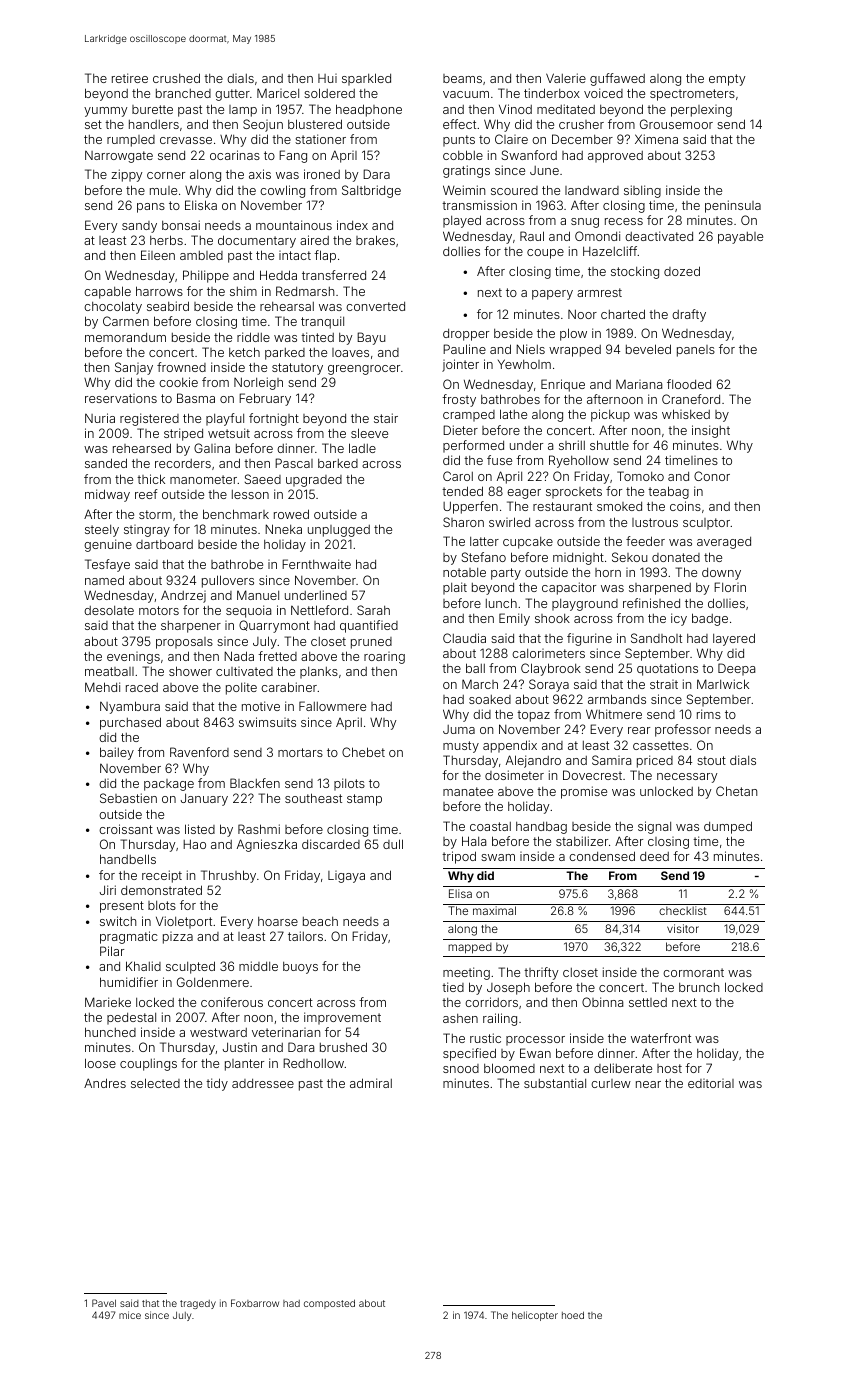  Describe the element at coordinates (109, 610) in the screenshot. I see `desolate` at that location.
